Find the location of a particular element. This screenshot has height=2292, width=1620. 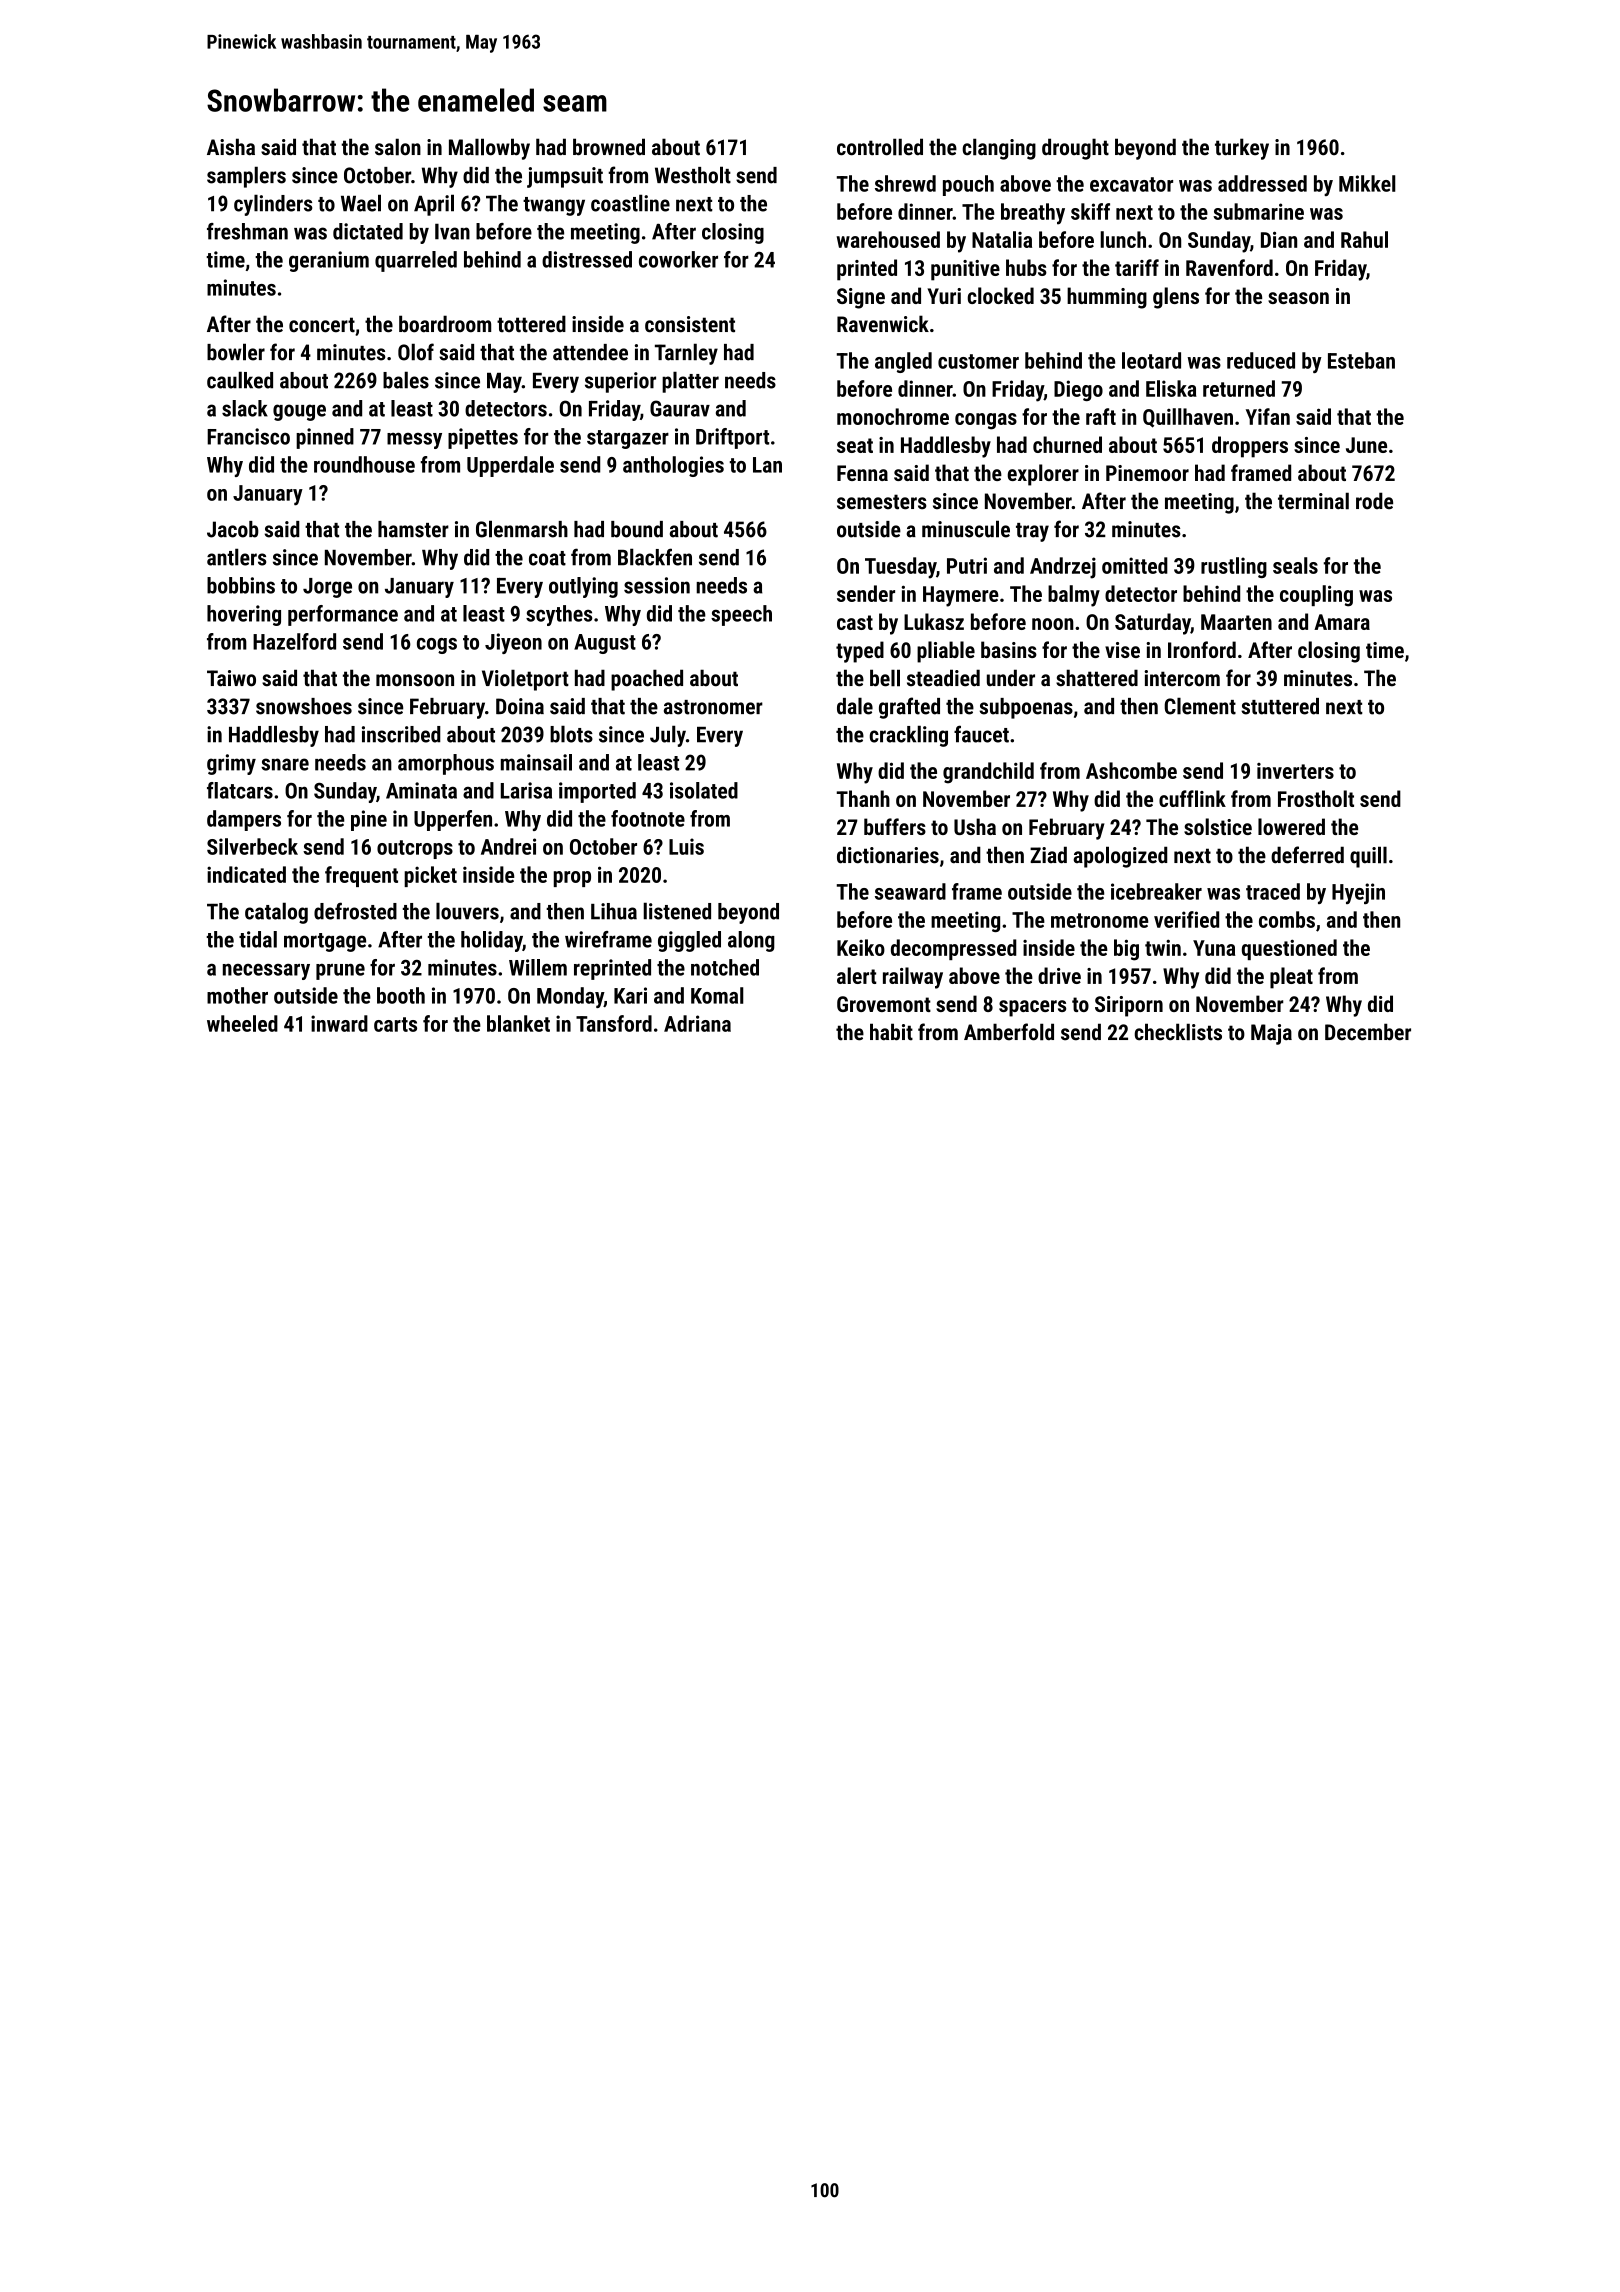

Maja is located at coordinates (1271, 1034).
